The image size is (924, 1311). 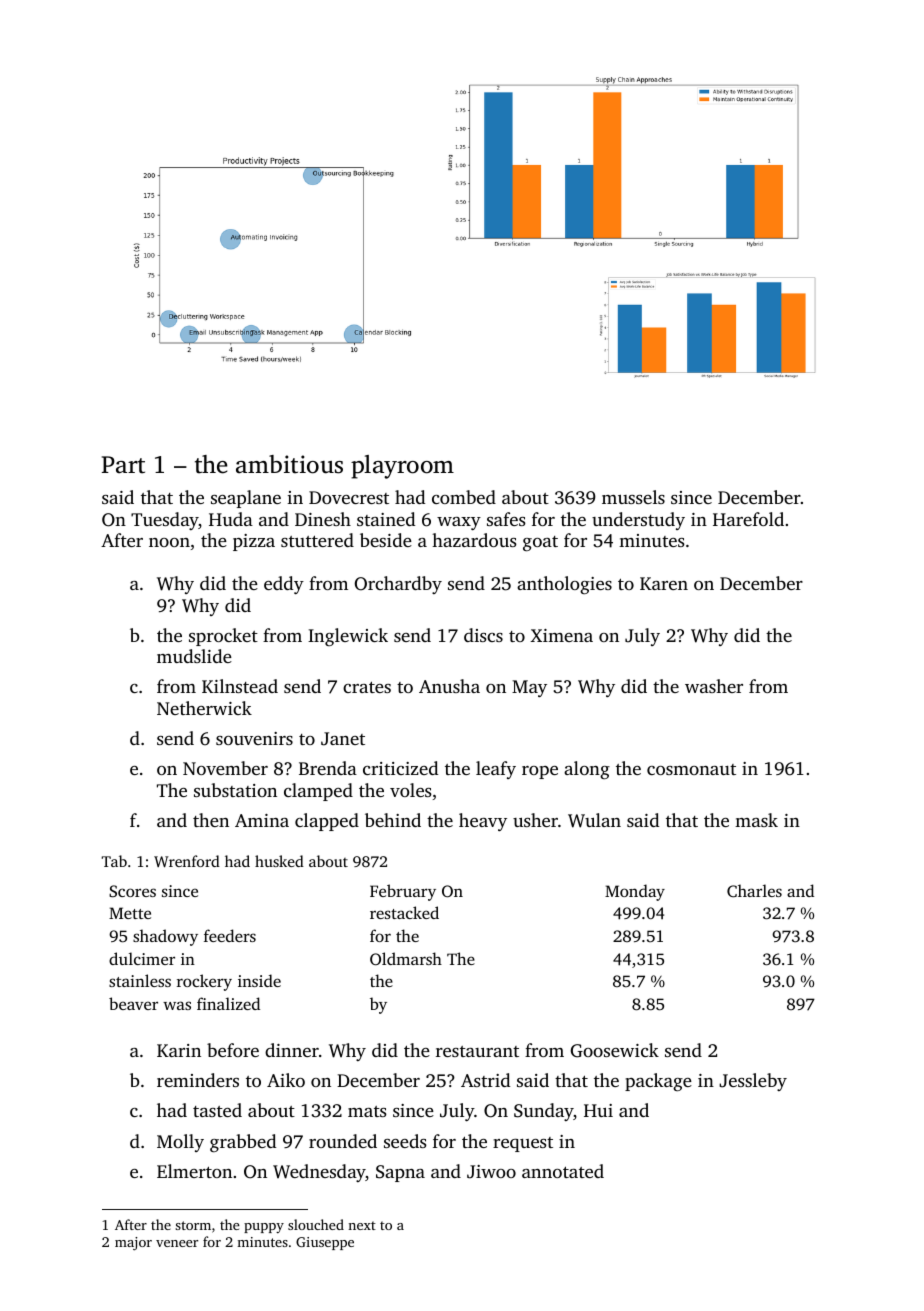 What do you see at coordinates (485, 1080) in the document?
I see `Astrid` at bounding box center [485, 1080].
